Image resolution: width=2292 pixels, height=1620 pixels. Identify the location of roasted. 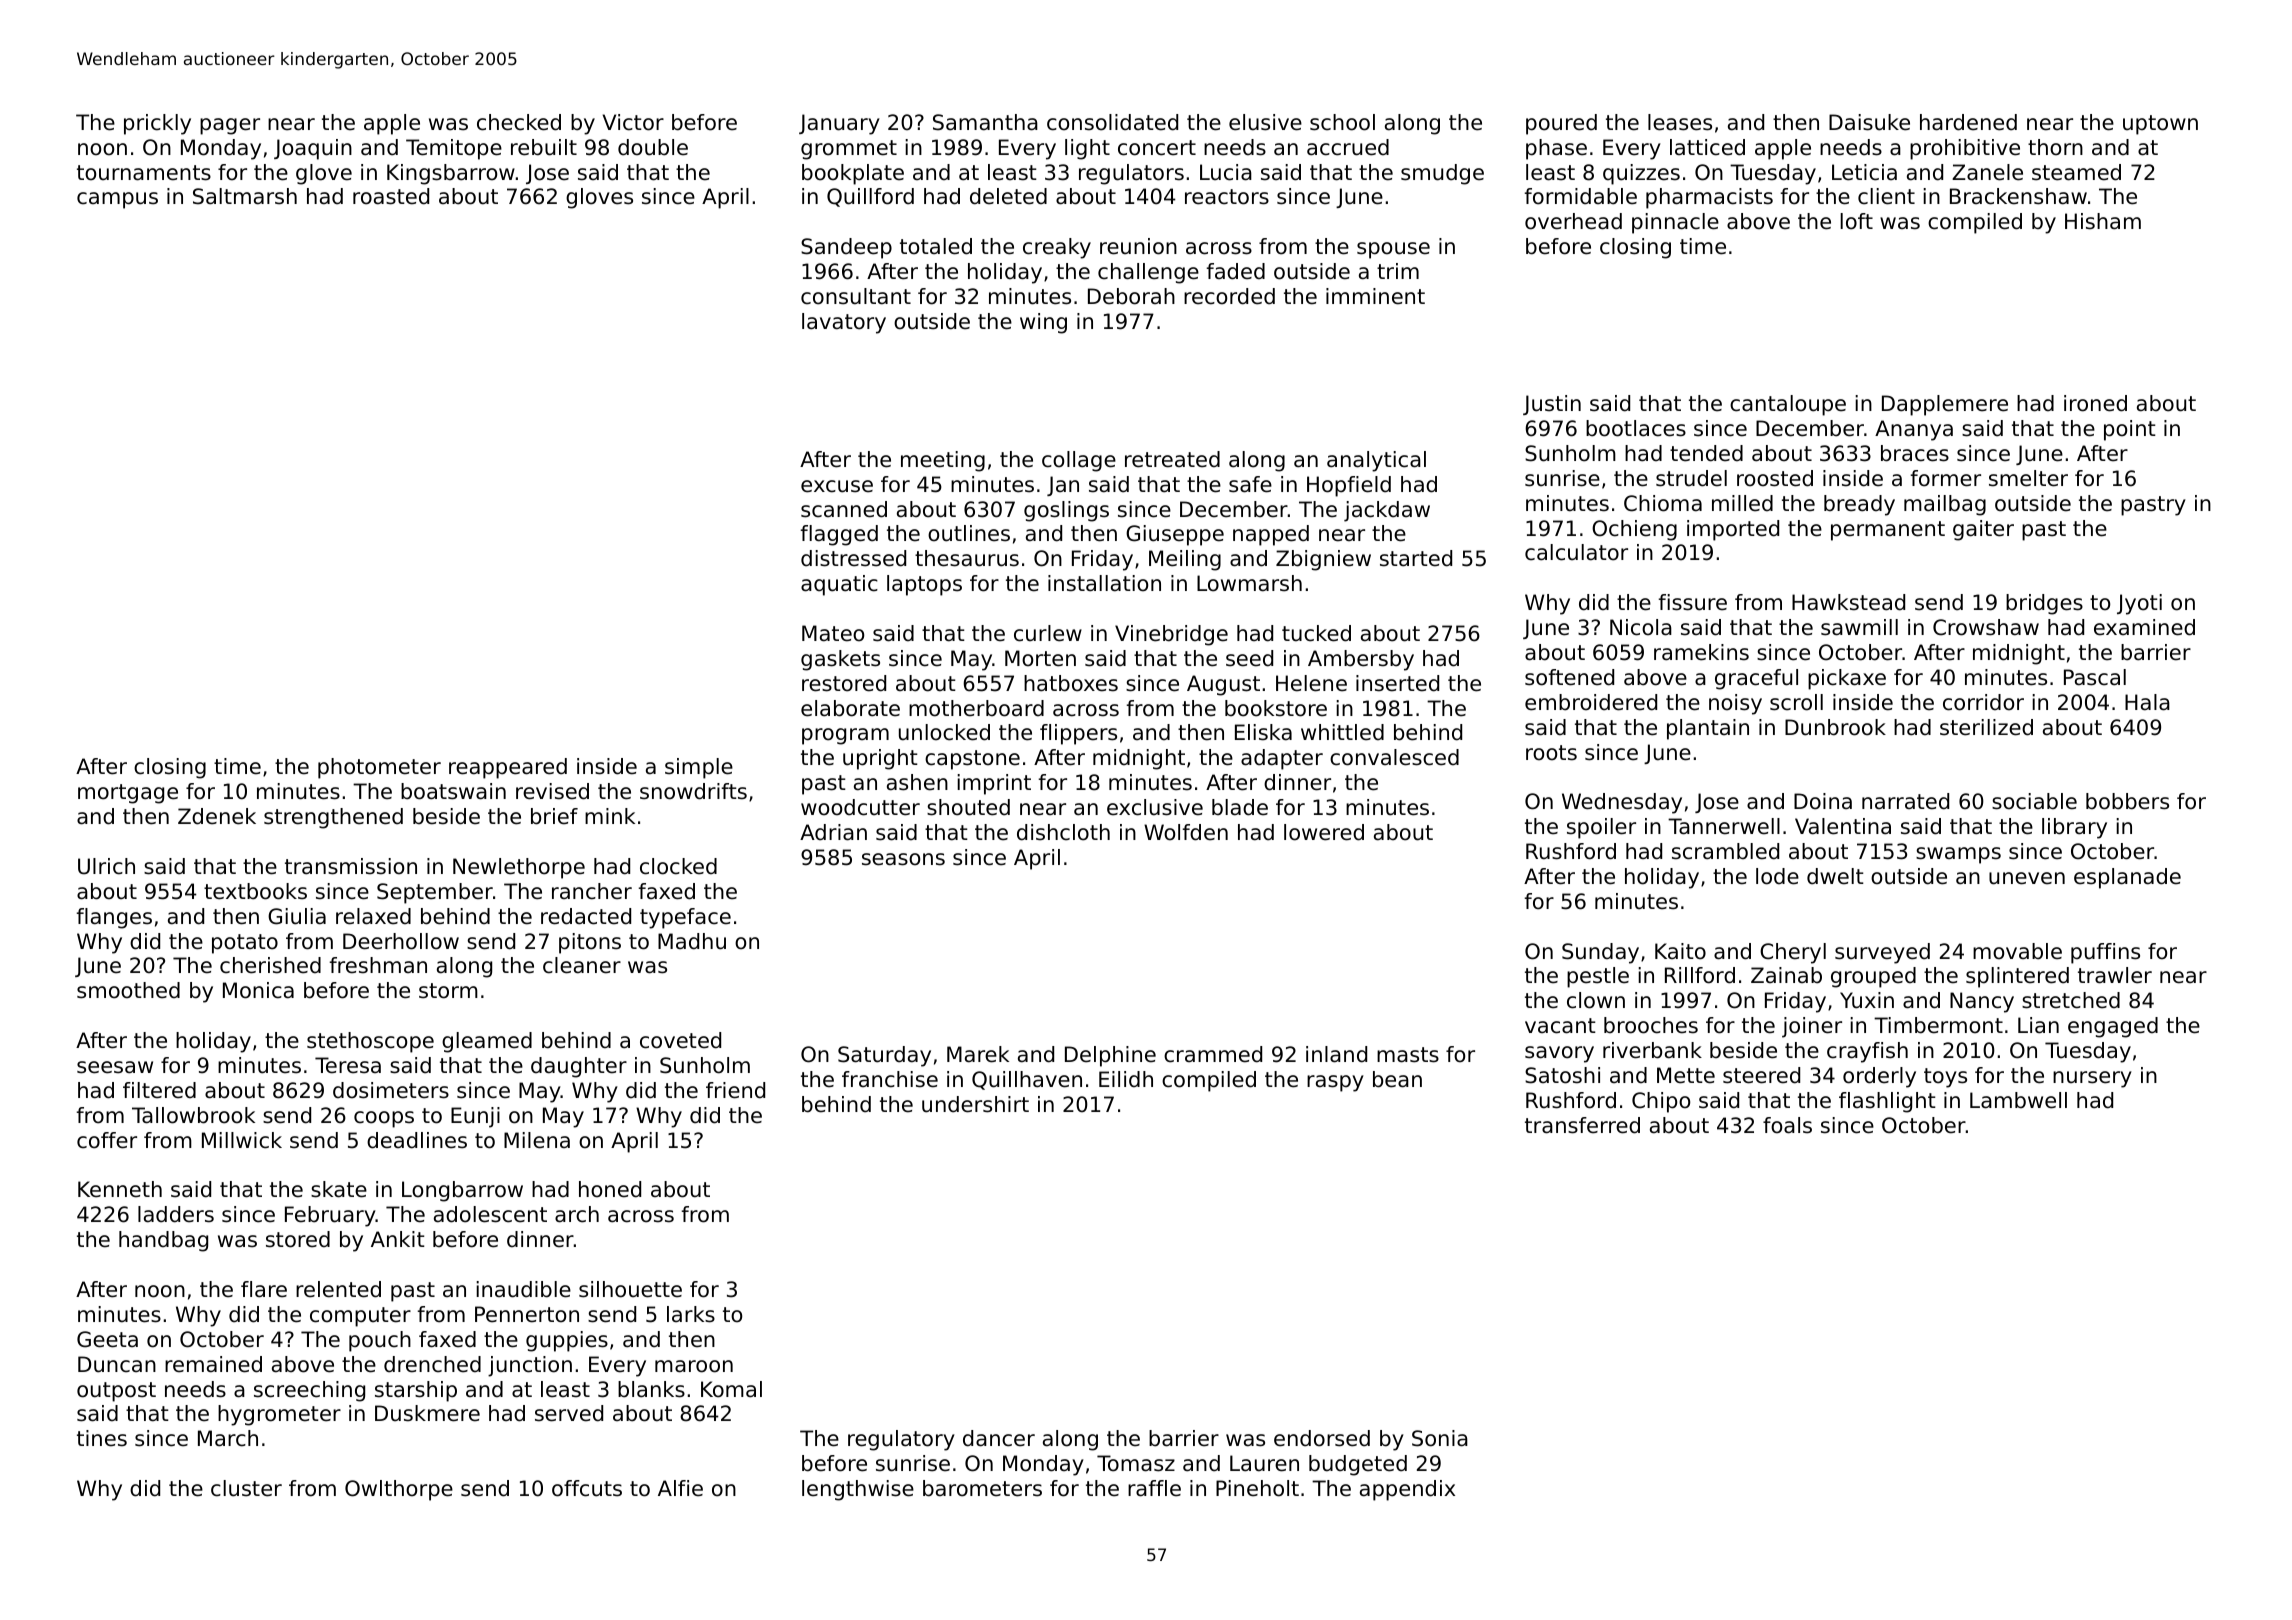
(391, 196).
